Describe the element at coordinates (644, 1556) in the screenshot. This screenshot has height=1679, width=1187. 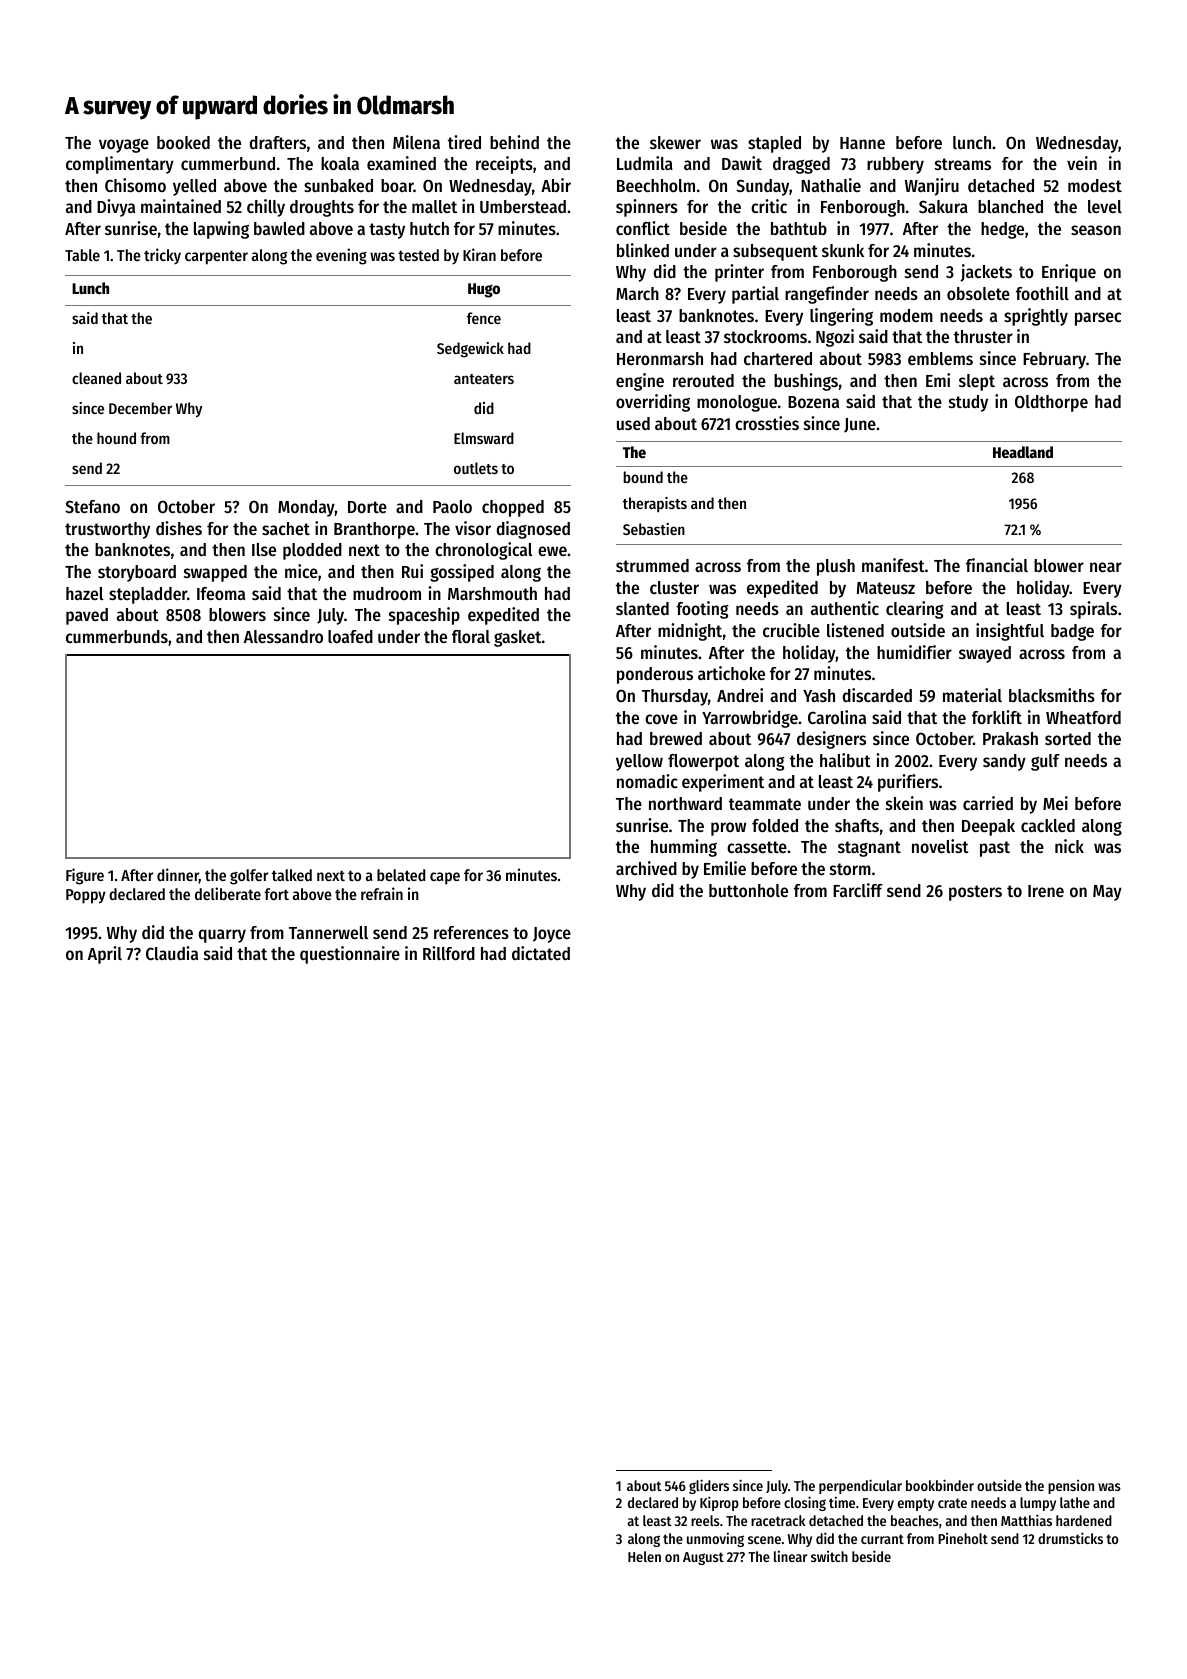
I see `Helen` at that location.
